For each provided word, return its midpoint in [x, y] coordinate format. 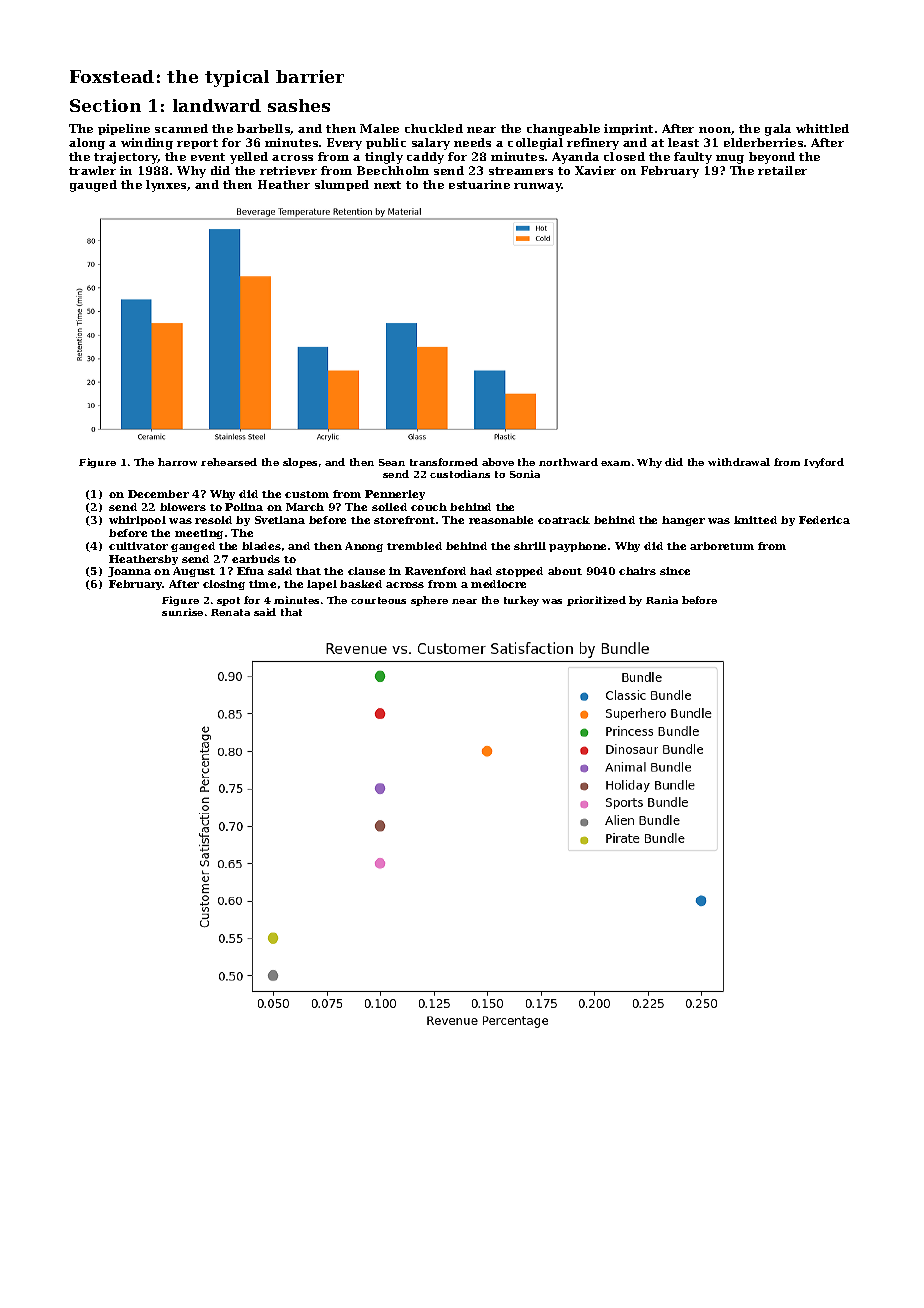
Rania [662, 600]
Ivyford [824, 463]
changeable [563, 130]
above [498, 462]
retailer [782, 170]
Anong [364, 547]
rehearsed [229, 462]
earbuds [256, 559]
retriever [288, 170]
